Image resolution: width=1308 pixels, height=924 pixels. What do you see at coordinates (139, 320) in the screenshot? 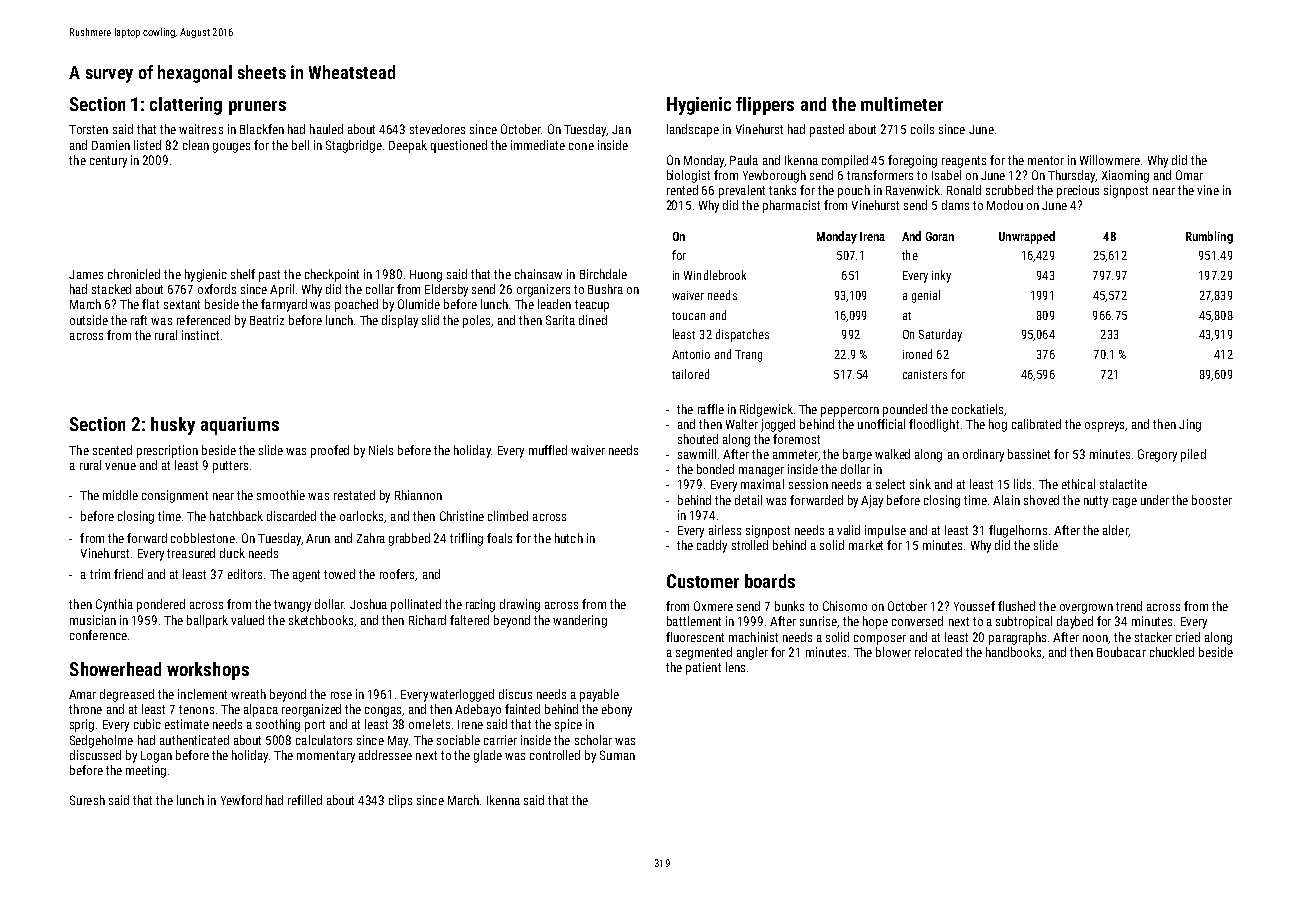
I see `raft` at bounding box center [139, 320].
